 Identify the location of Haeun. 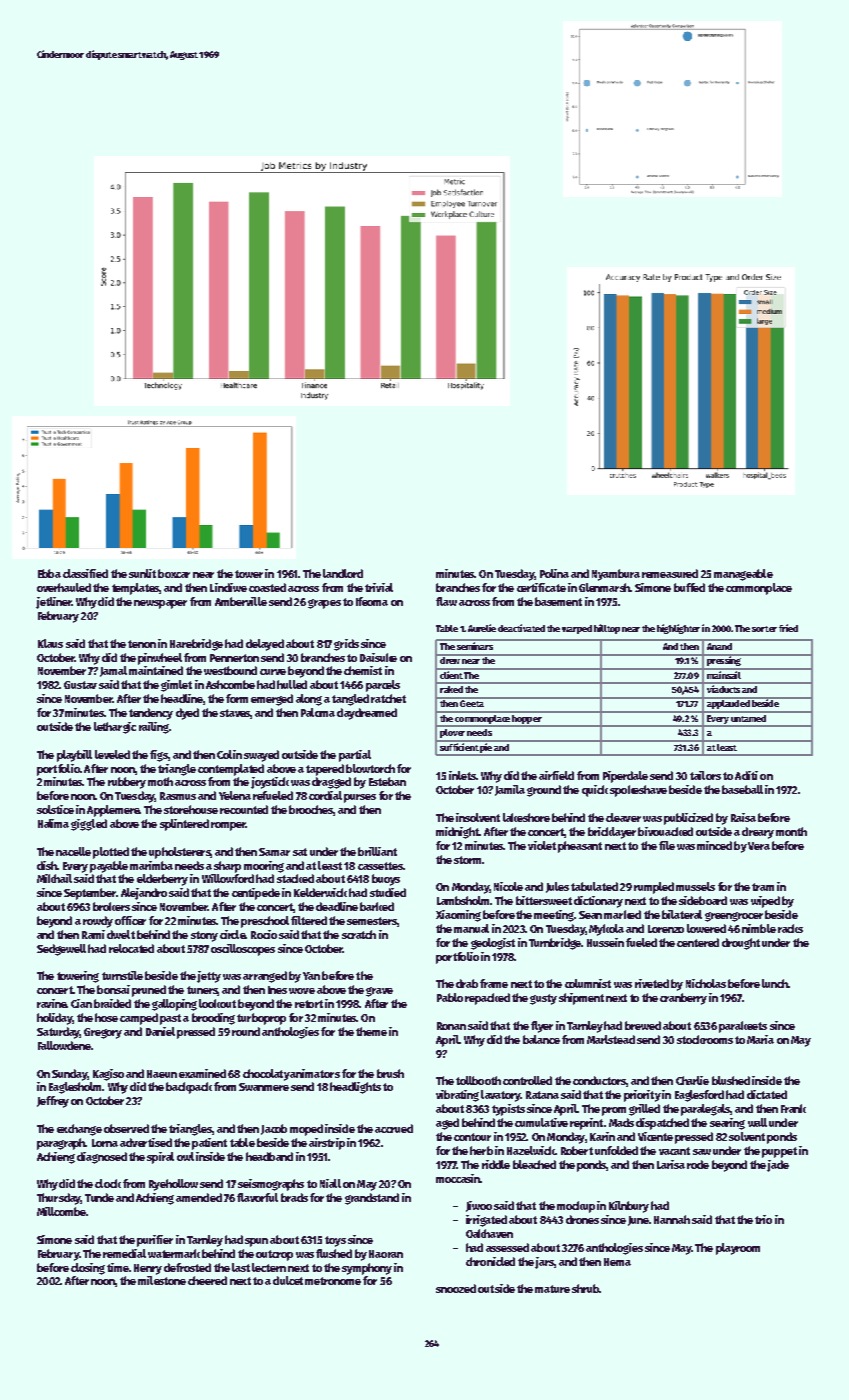
(162, 1074).
